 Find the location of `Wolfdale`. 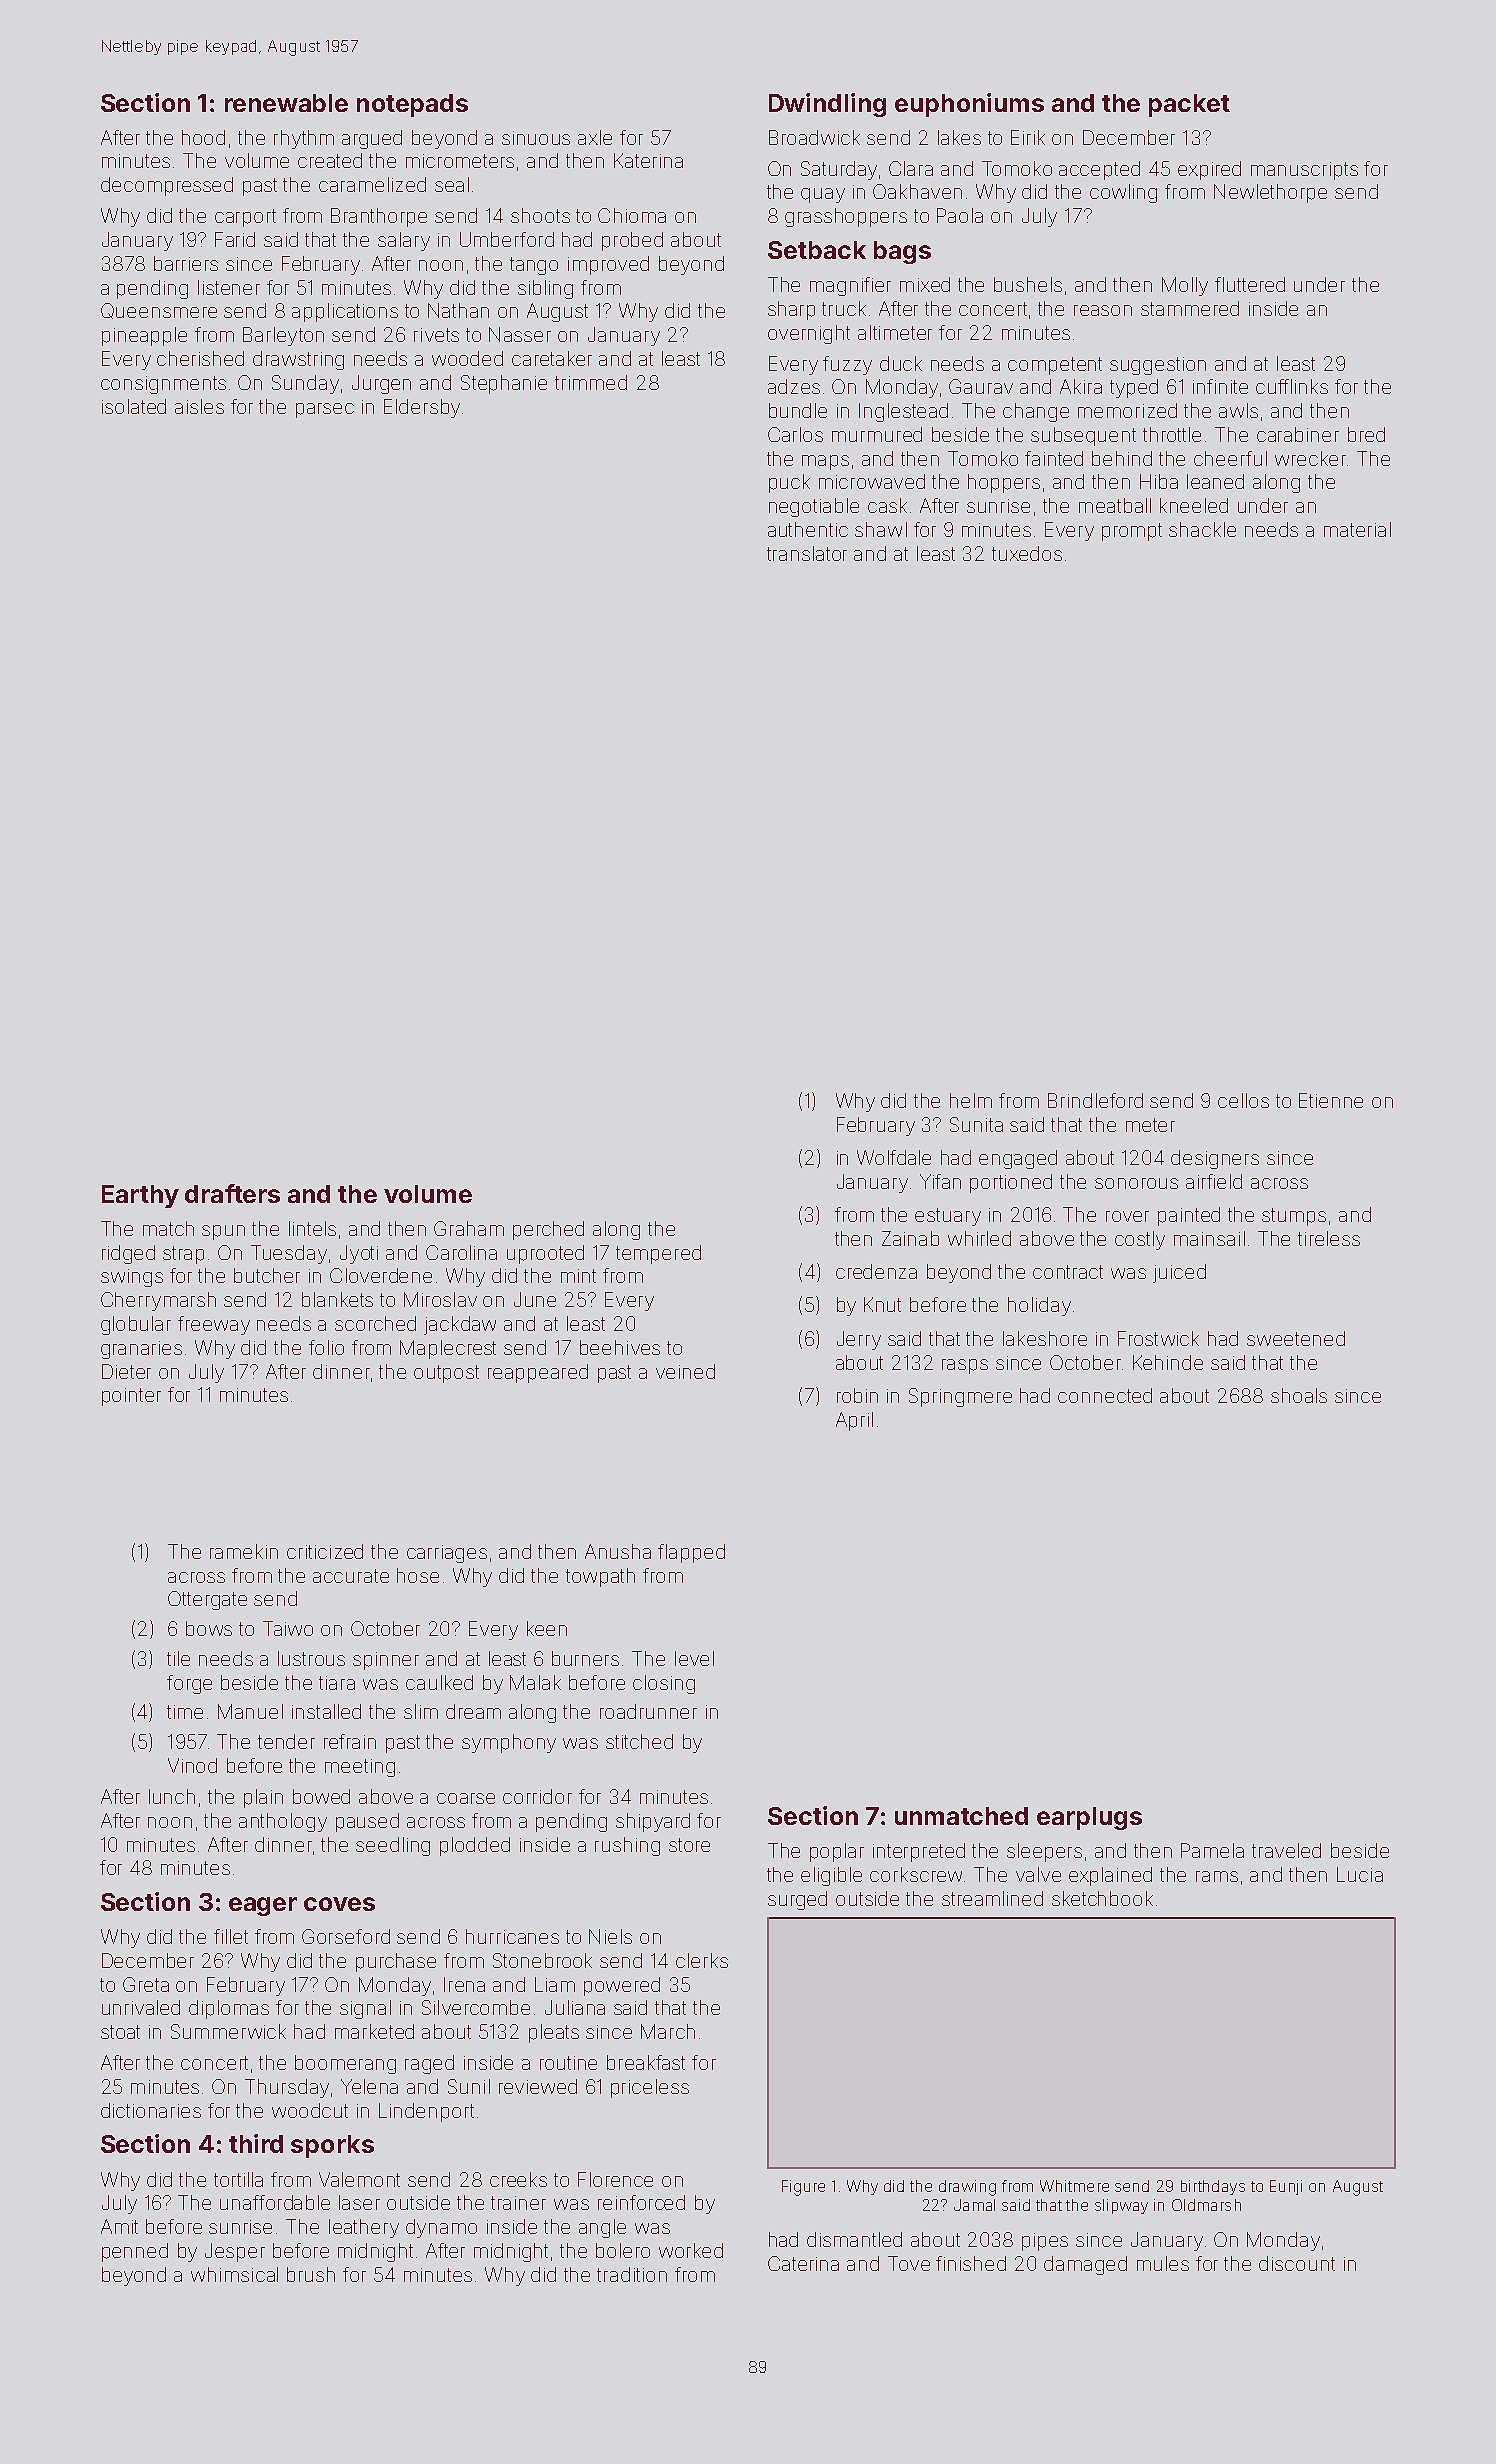

Wolfdale is located at coordinates (894, 1157).
